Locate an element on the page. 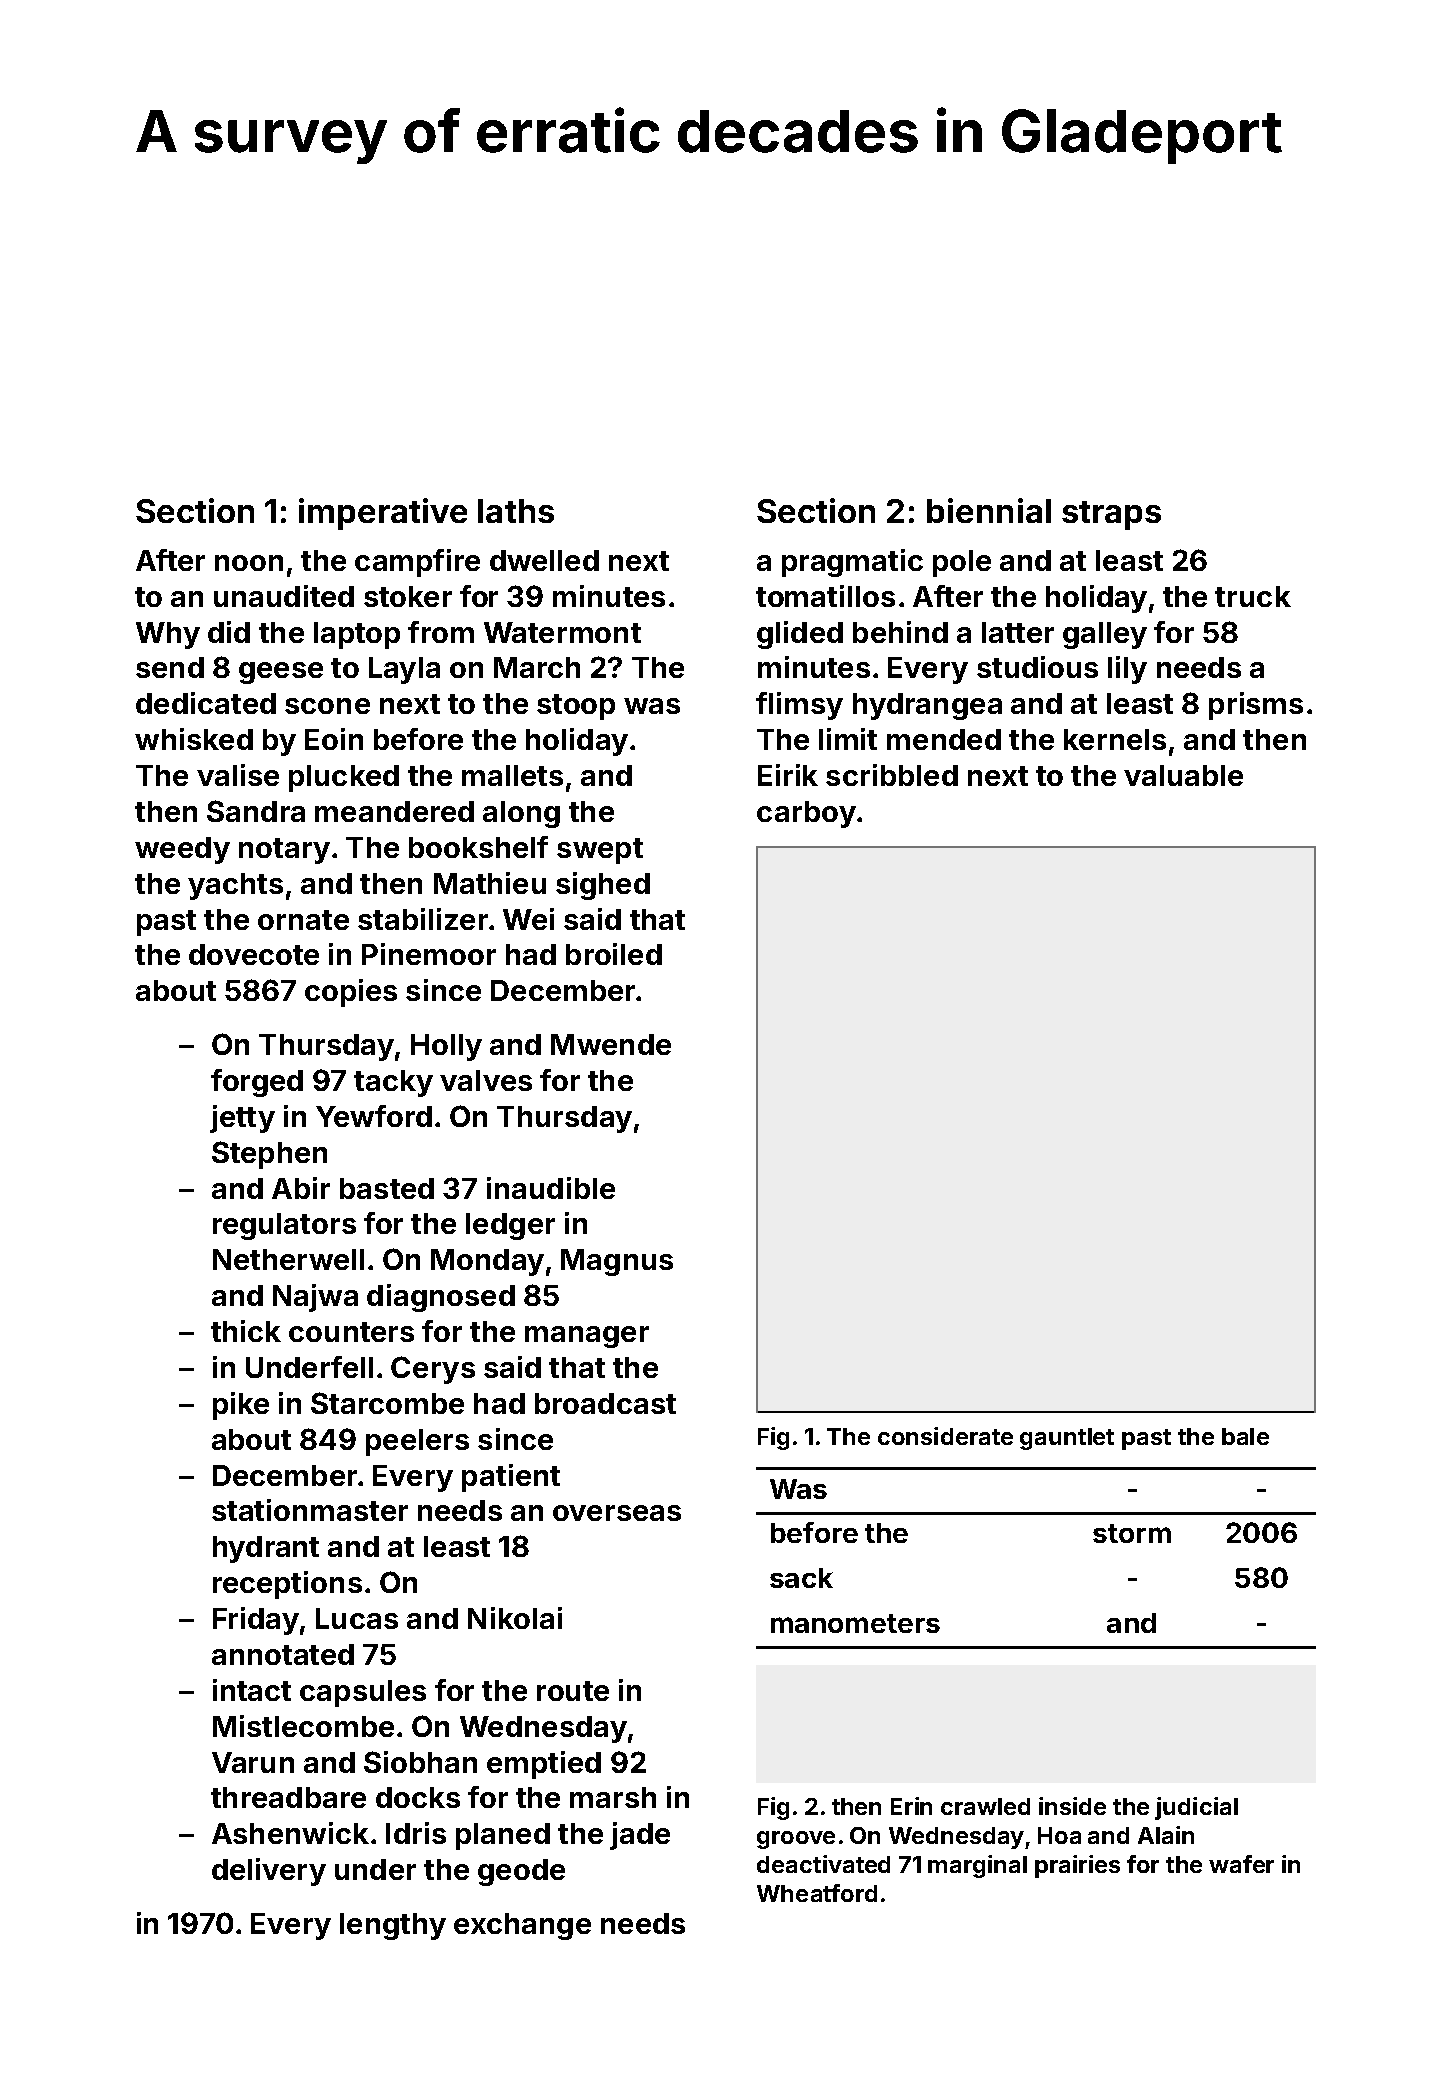 This image has width=1450, height=2100. Wei is located at coordinates (528, 919).
